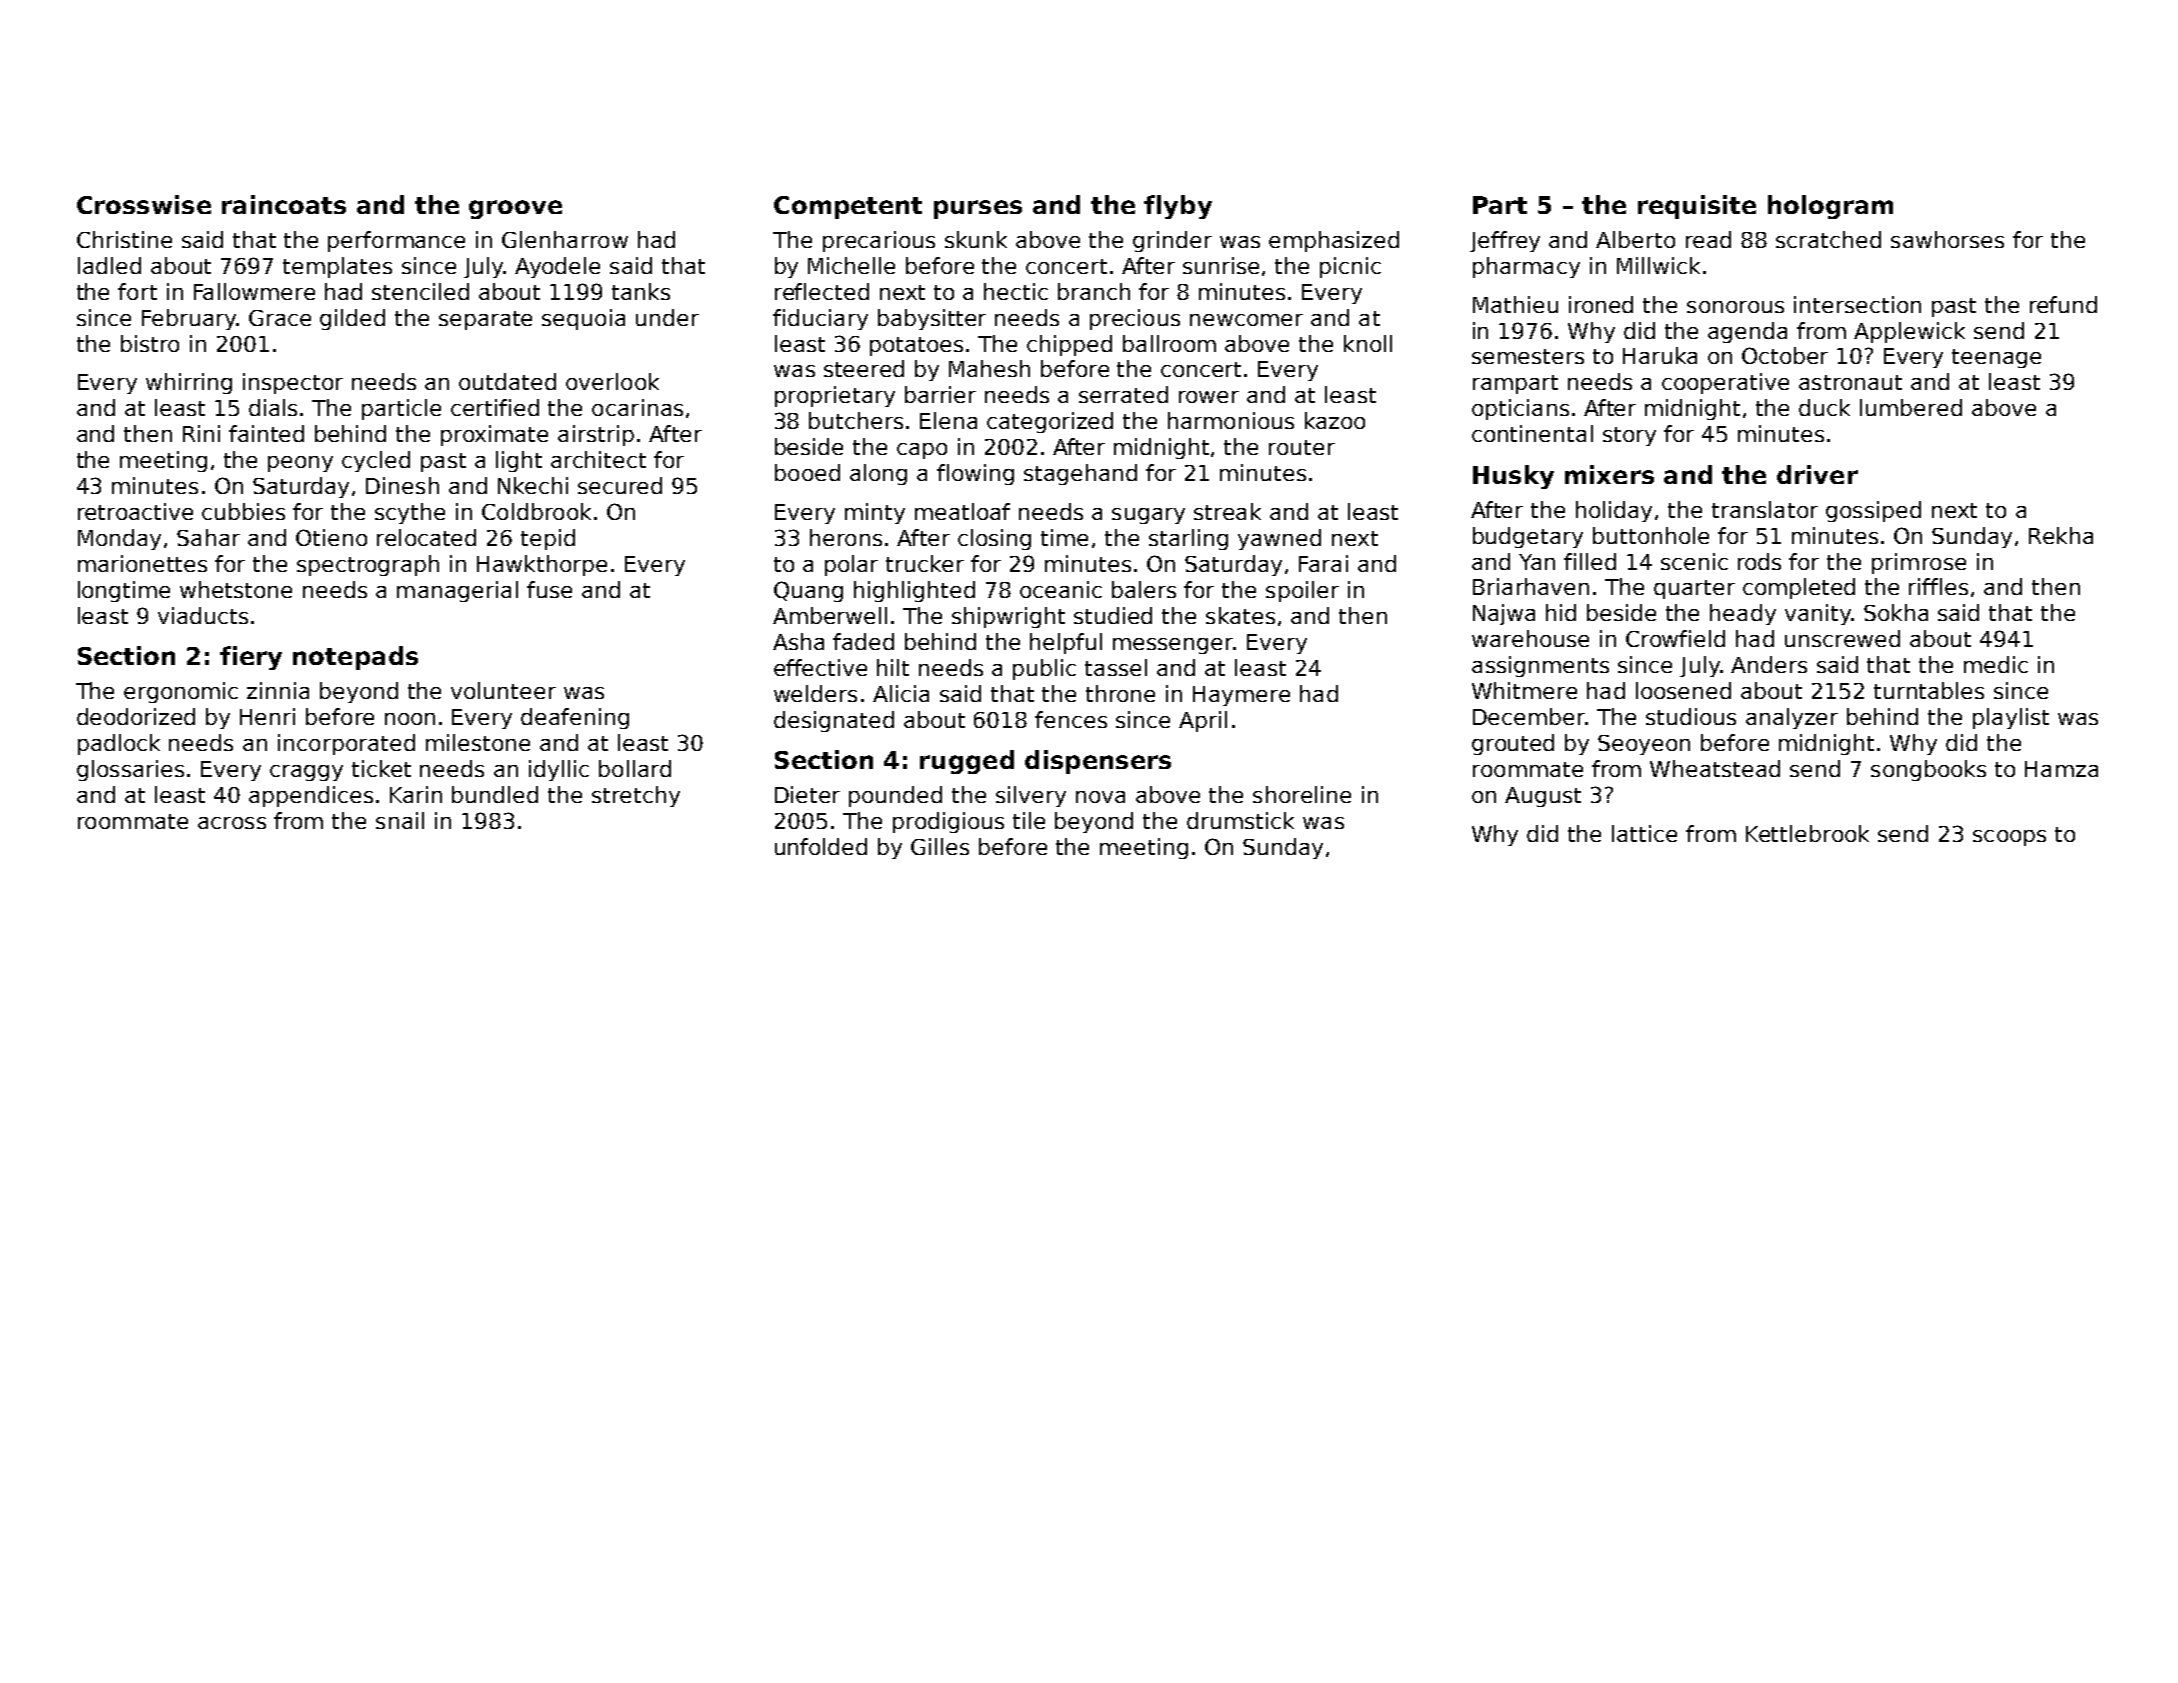 This document has width=2178, height=1683. Describe the element at coordinates (515, 209) in the document. I see `groove` at that location.
